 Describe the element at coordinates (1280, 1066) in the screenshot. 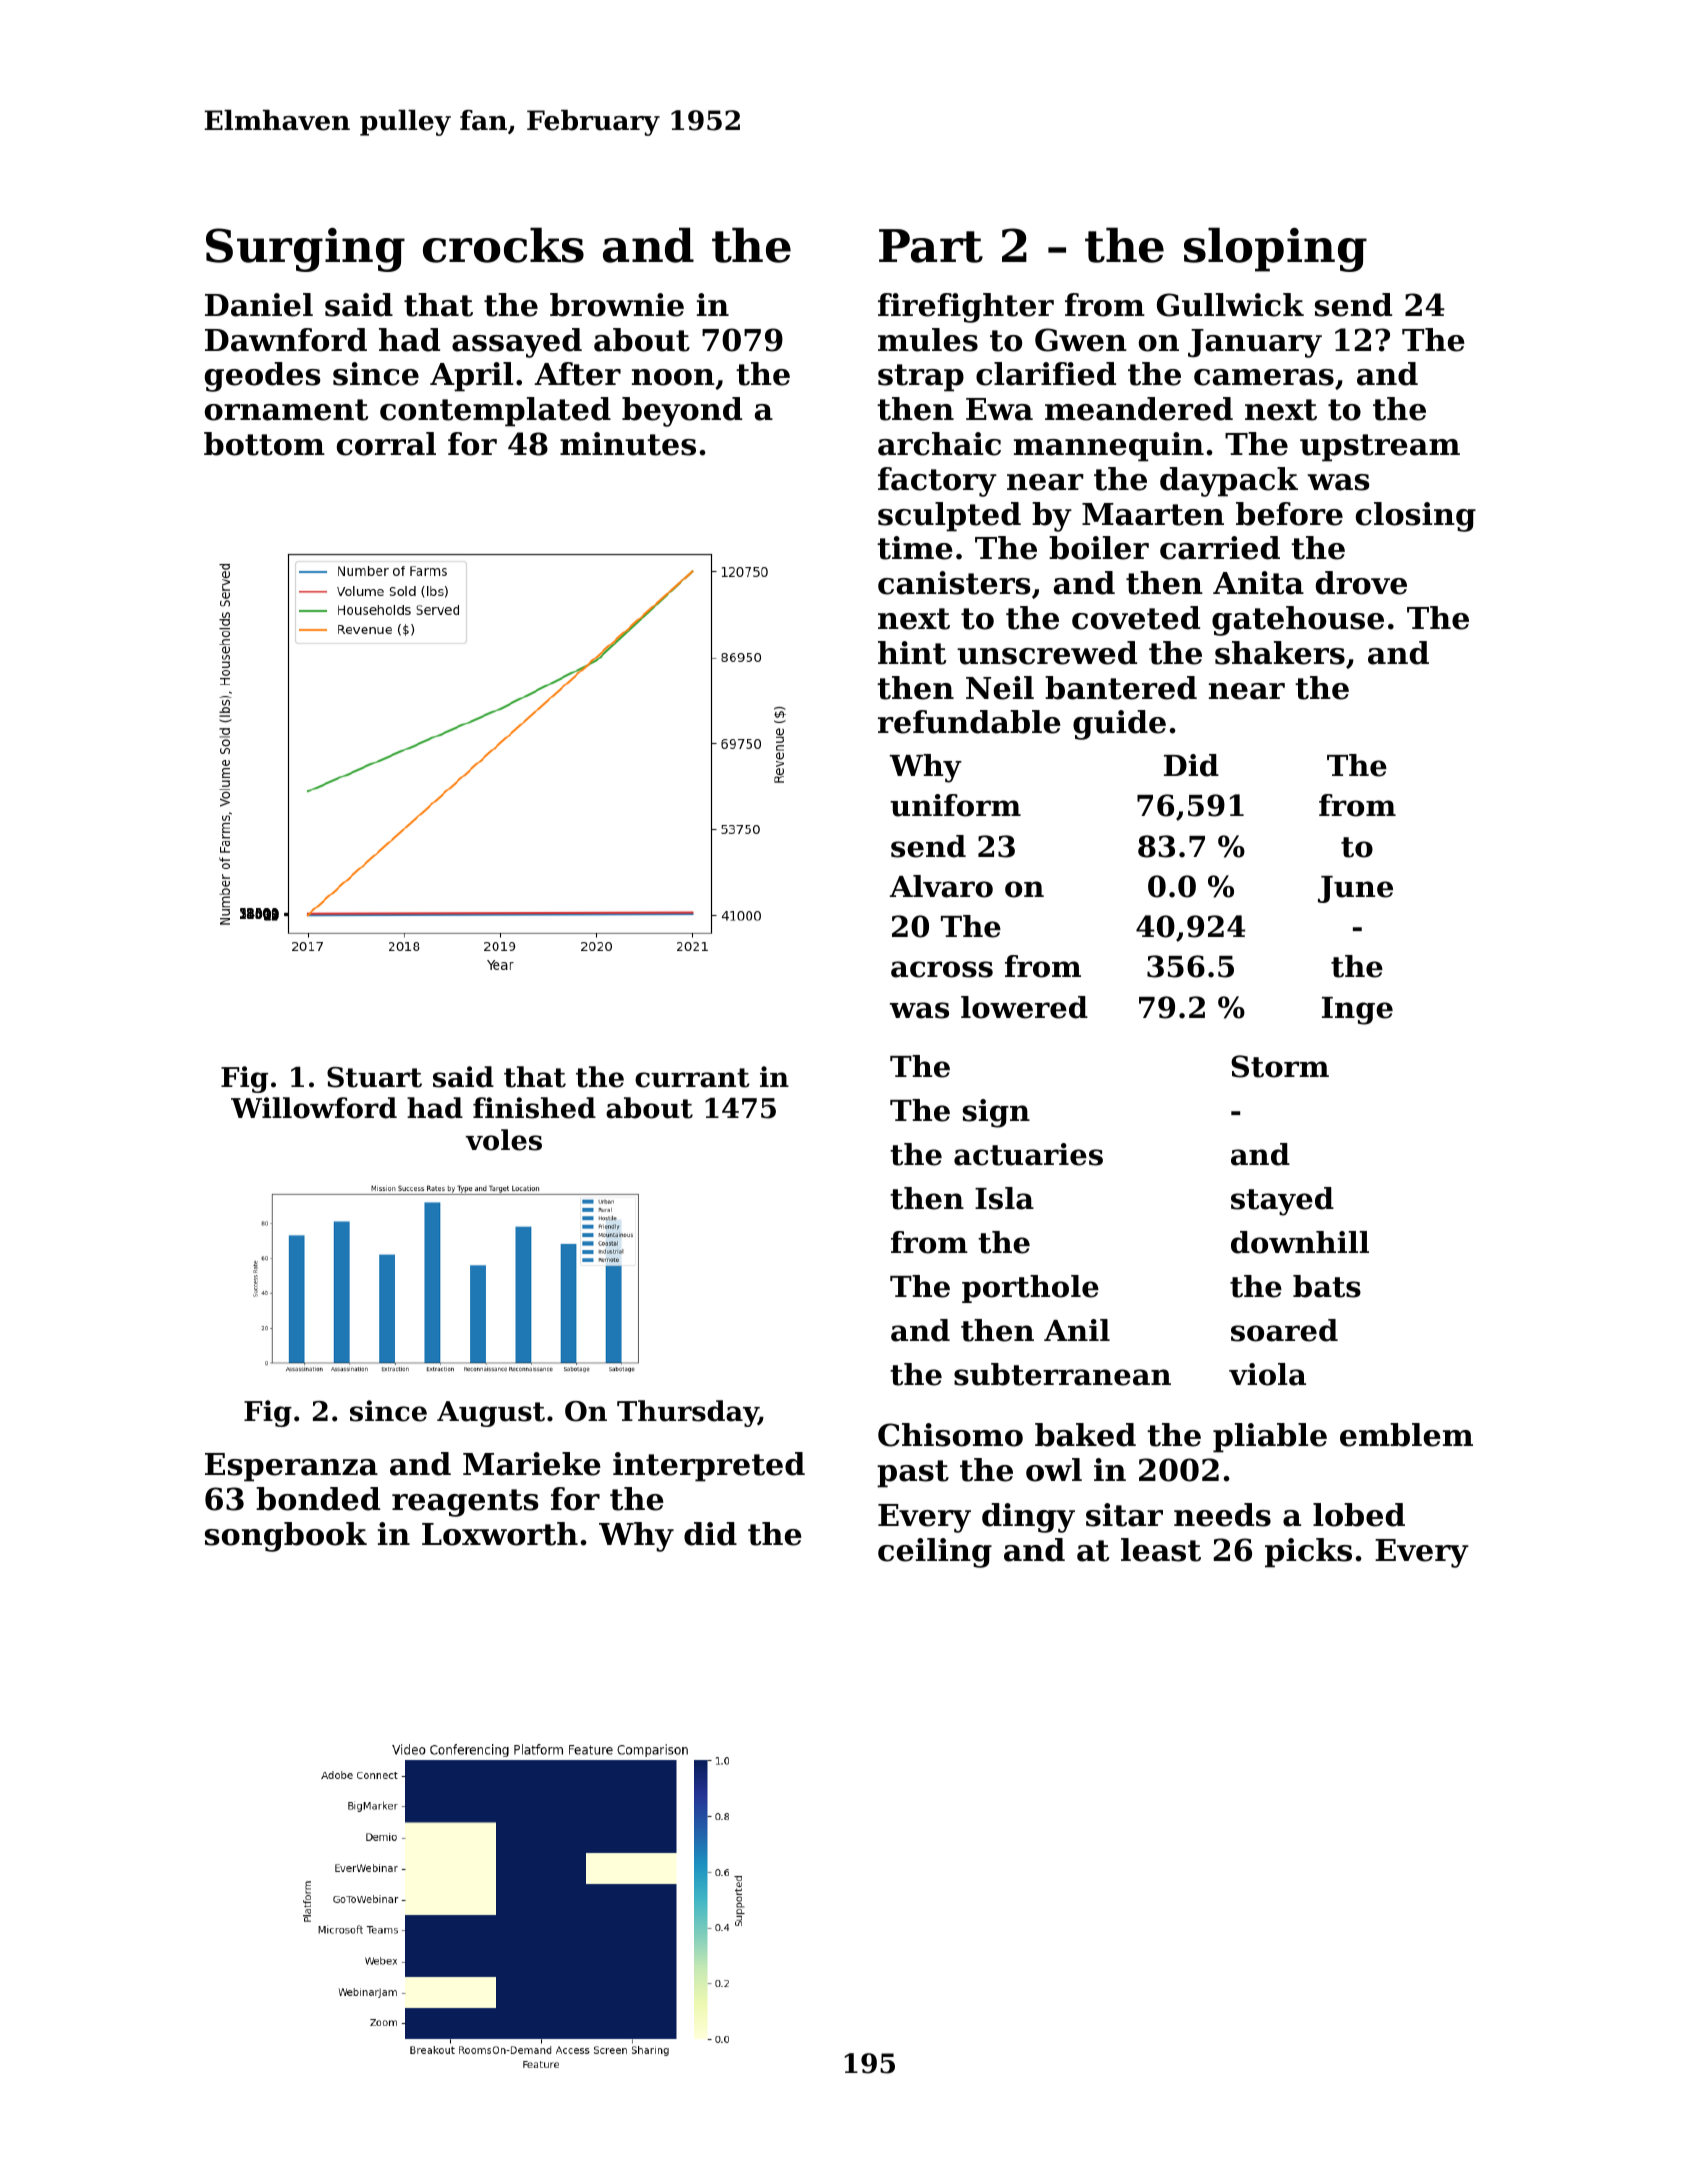

I see `Storm` at that location.
